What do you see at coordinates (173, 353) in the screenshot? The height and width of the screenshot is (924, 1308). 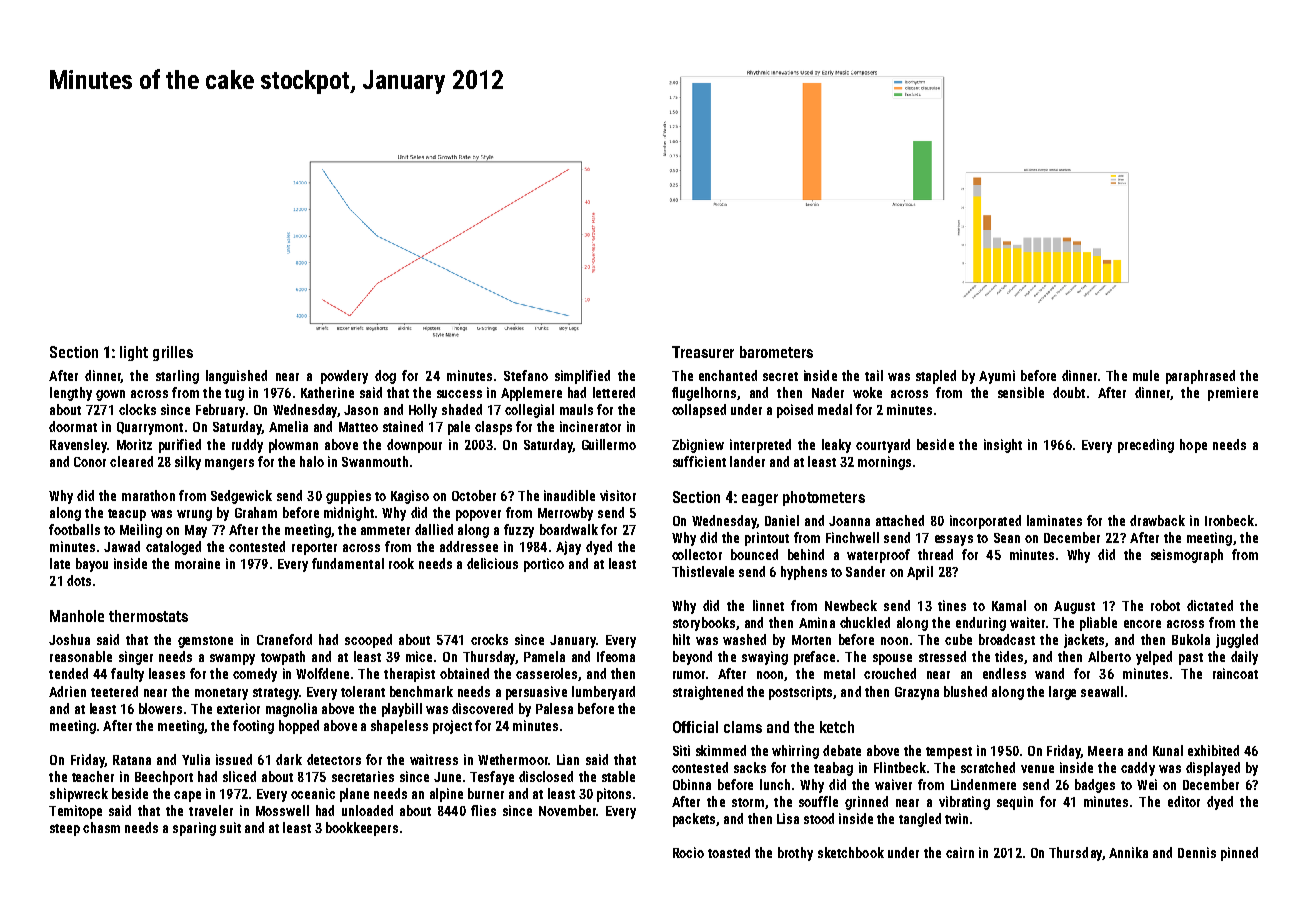 I see `grilles` at bounding box center [173, 353].
